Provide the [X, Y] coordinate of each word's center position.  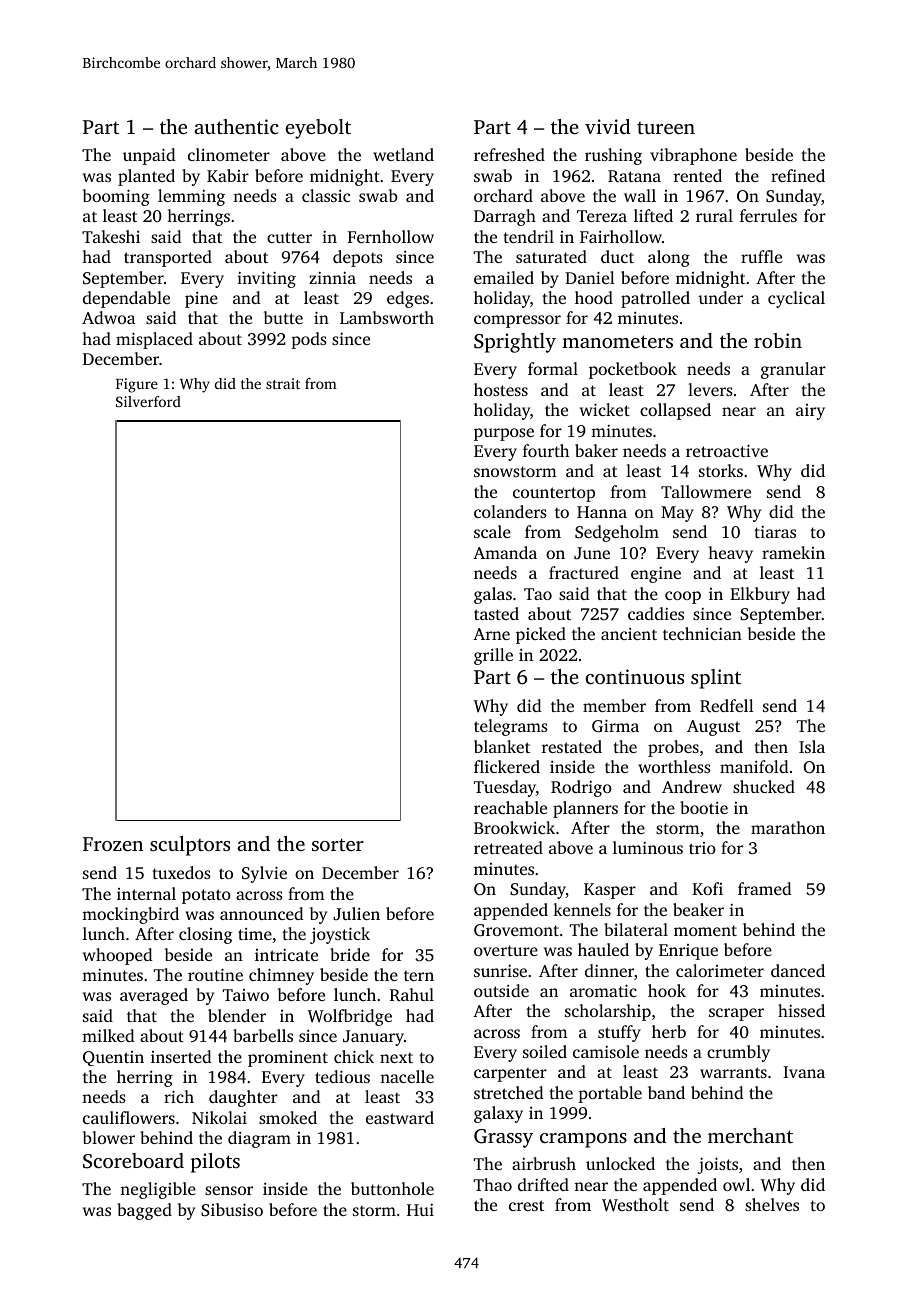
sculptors [190, 846]
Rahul [412, 994]
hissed [801, 1010]
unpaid [149, 156]
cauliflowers [129, 1117]
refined [798, 175]
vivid [607, 126]
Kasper [610, 891]
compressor [517, 321]
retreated [508, 847]
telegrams [511, 727]
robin [778, 340]
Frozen [113, 844]
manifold [754, 766]
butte [283, 317]
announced [262, 913]
